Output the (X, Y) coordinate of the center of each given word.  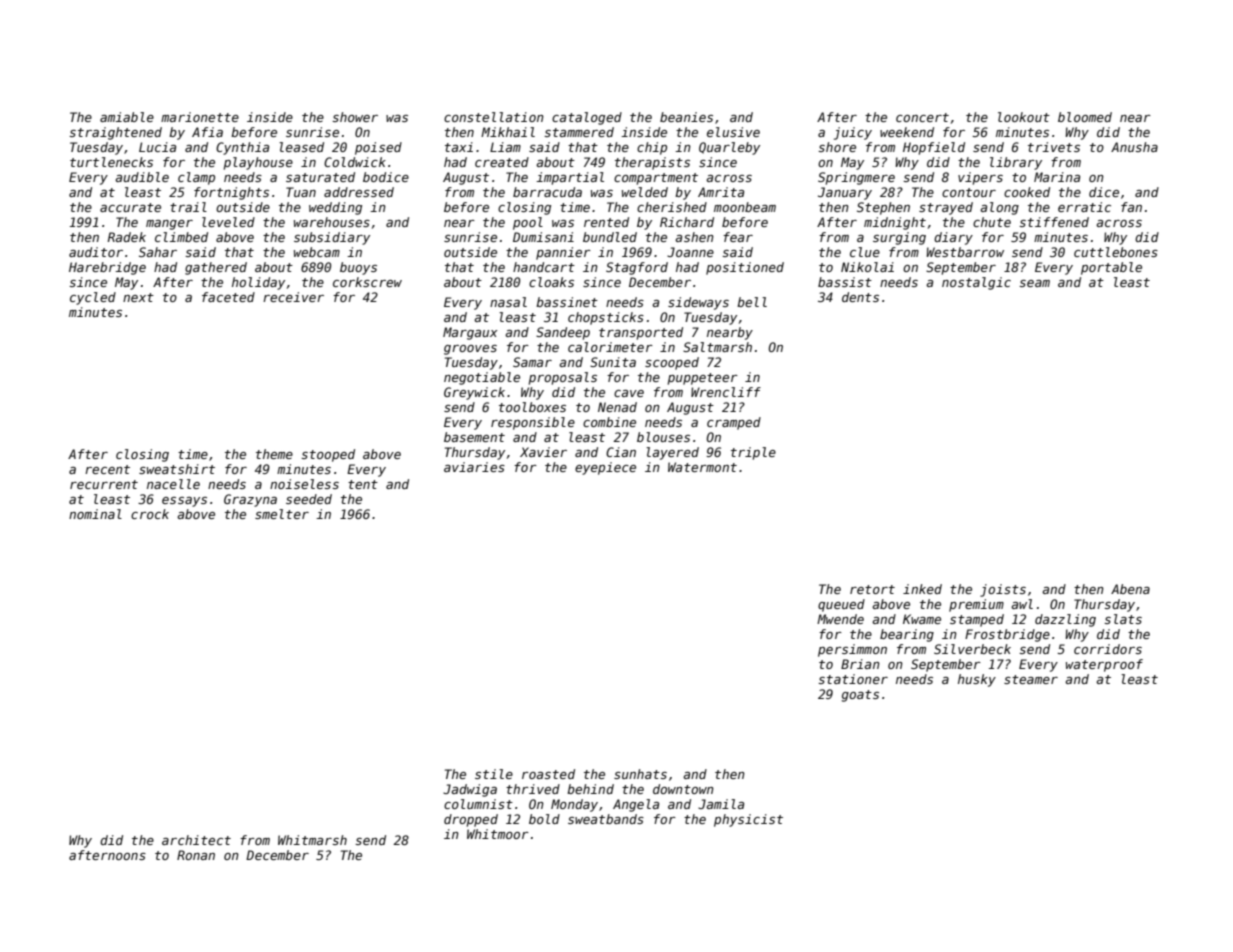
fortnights (231, 193)
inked (922, 589)
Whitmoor (498, 834)
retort (872, 589)
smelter (282, 514)
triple (753, 453)
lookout (1024, 117)
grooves (470, 350)
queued (841, 605)
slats (1123, 619)
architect (196, 840)
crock (150, 514)
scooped (672, 363)
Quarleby (729, 148)
